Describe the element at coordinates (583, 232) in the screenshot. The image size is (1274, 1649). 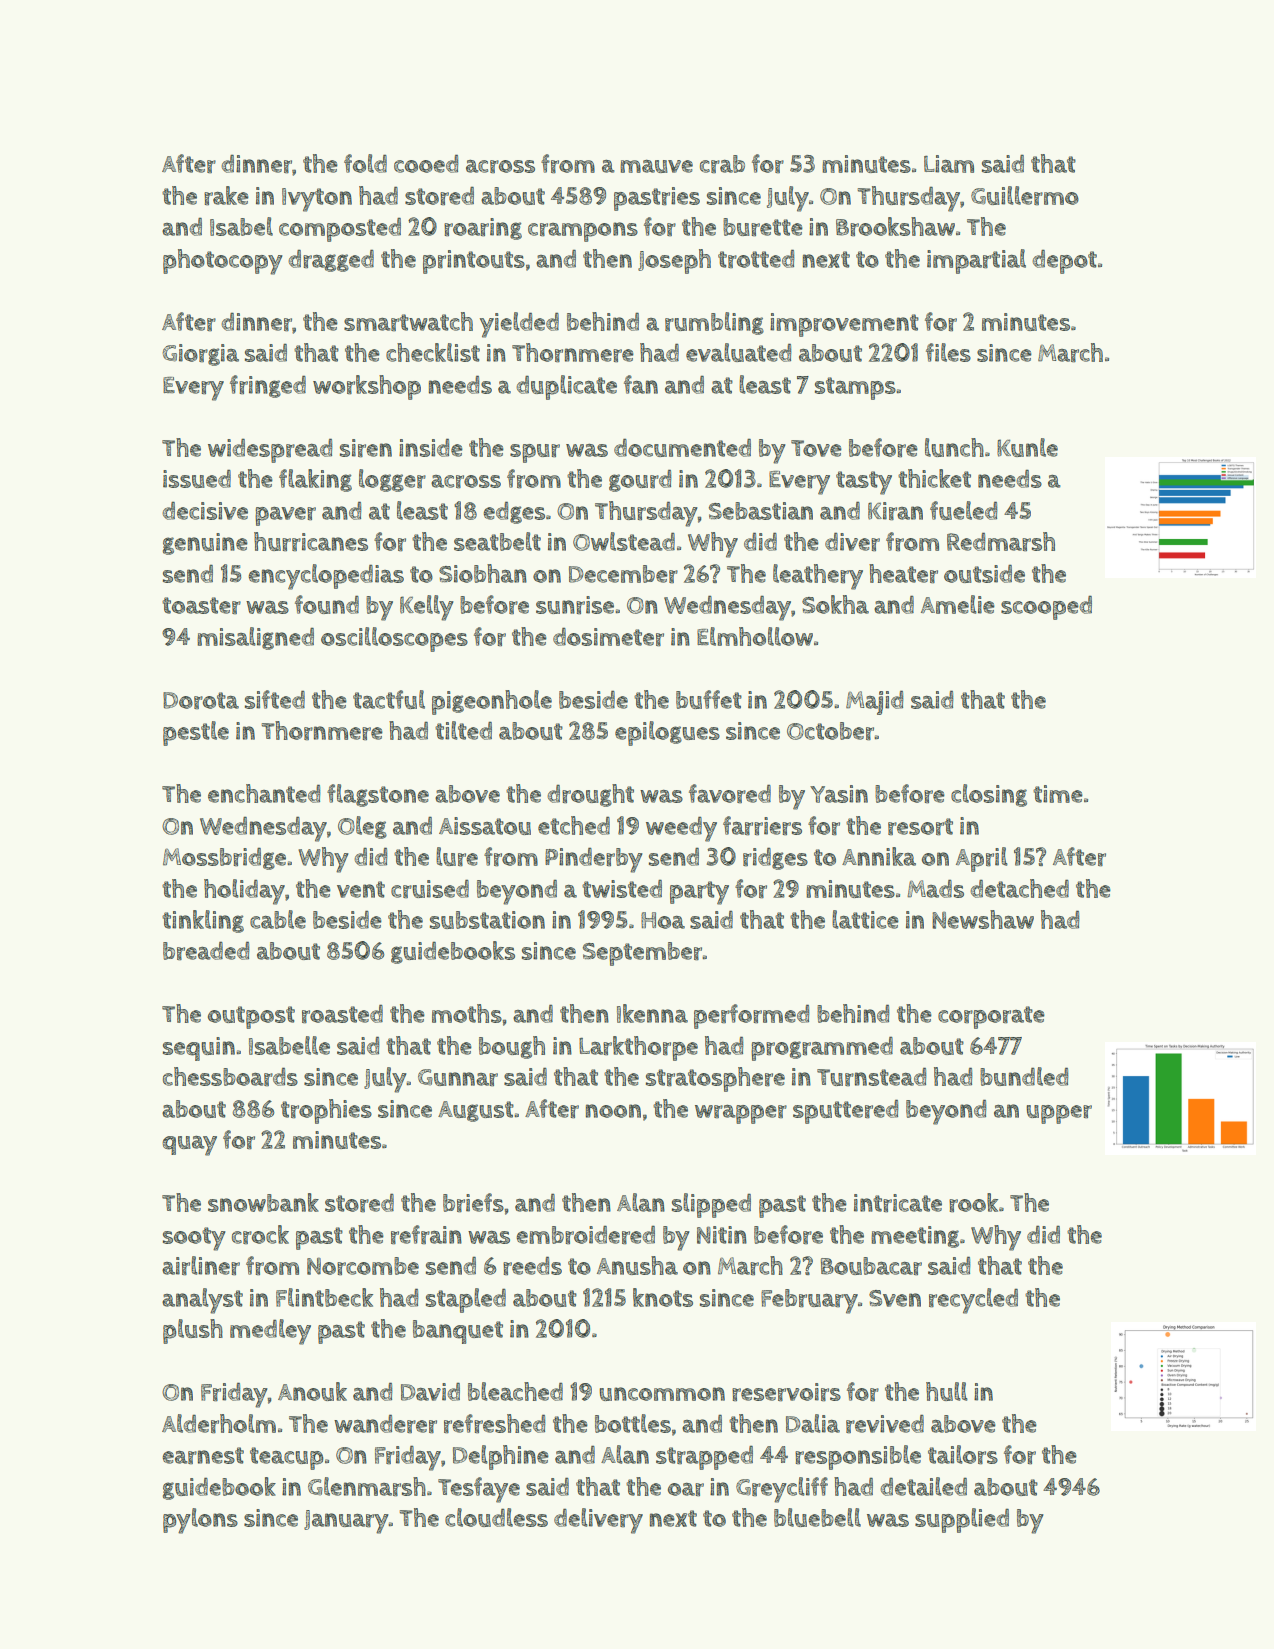
I see `crampons` at that location.
